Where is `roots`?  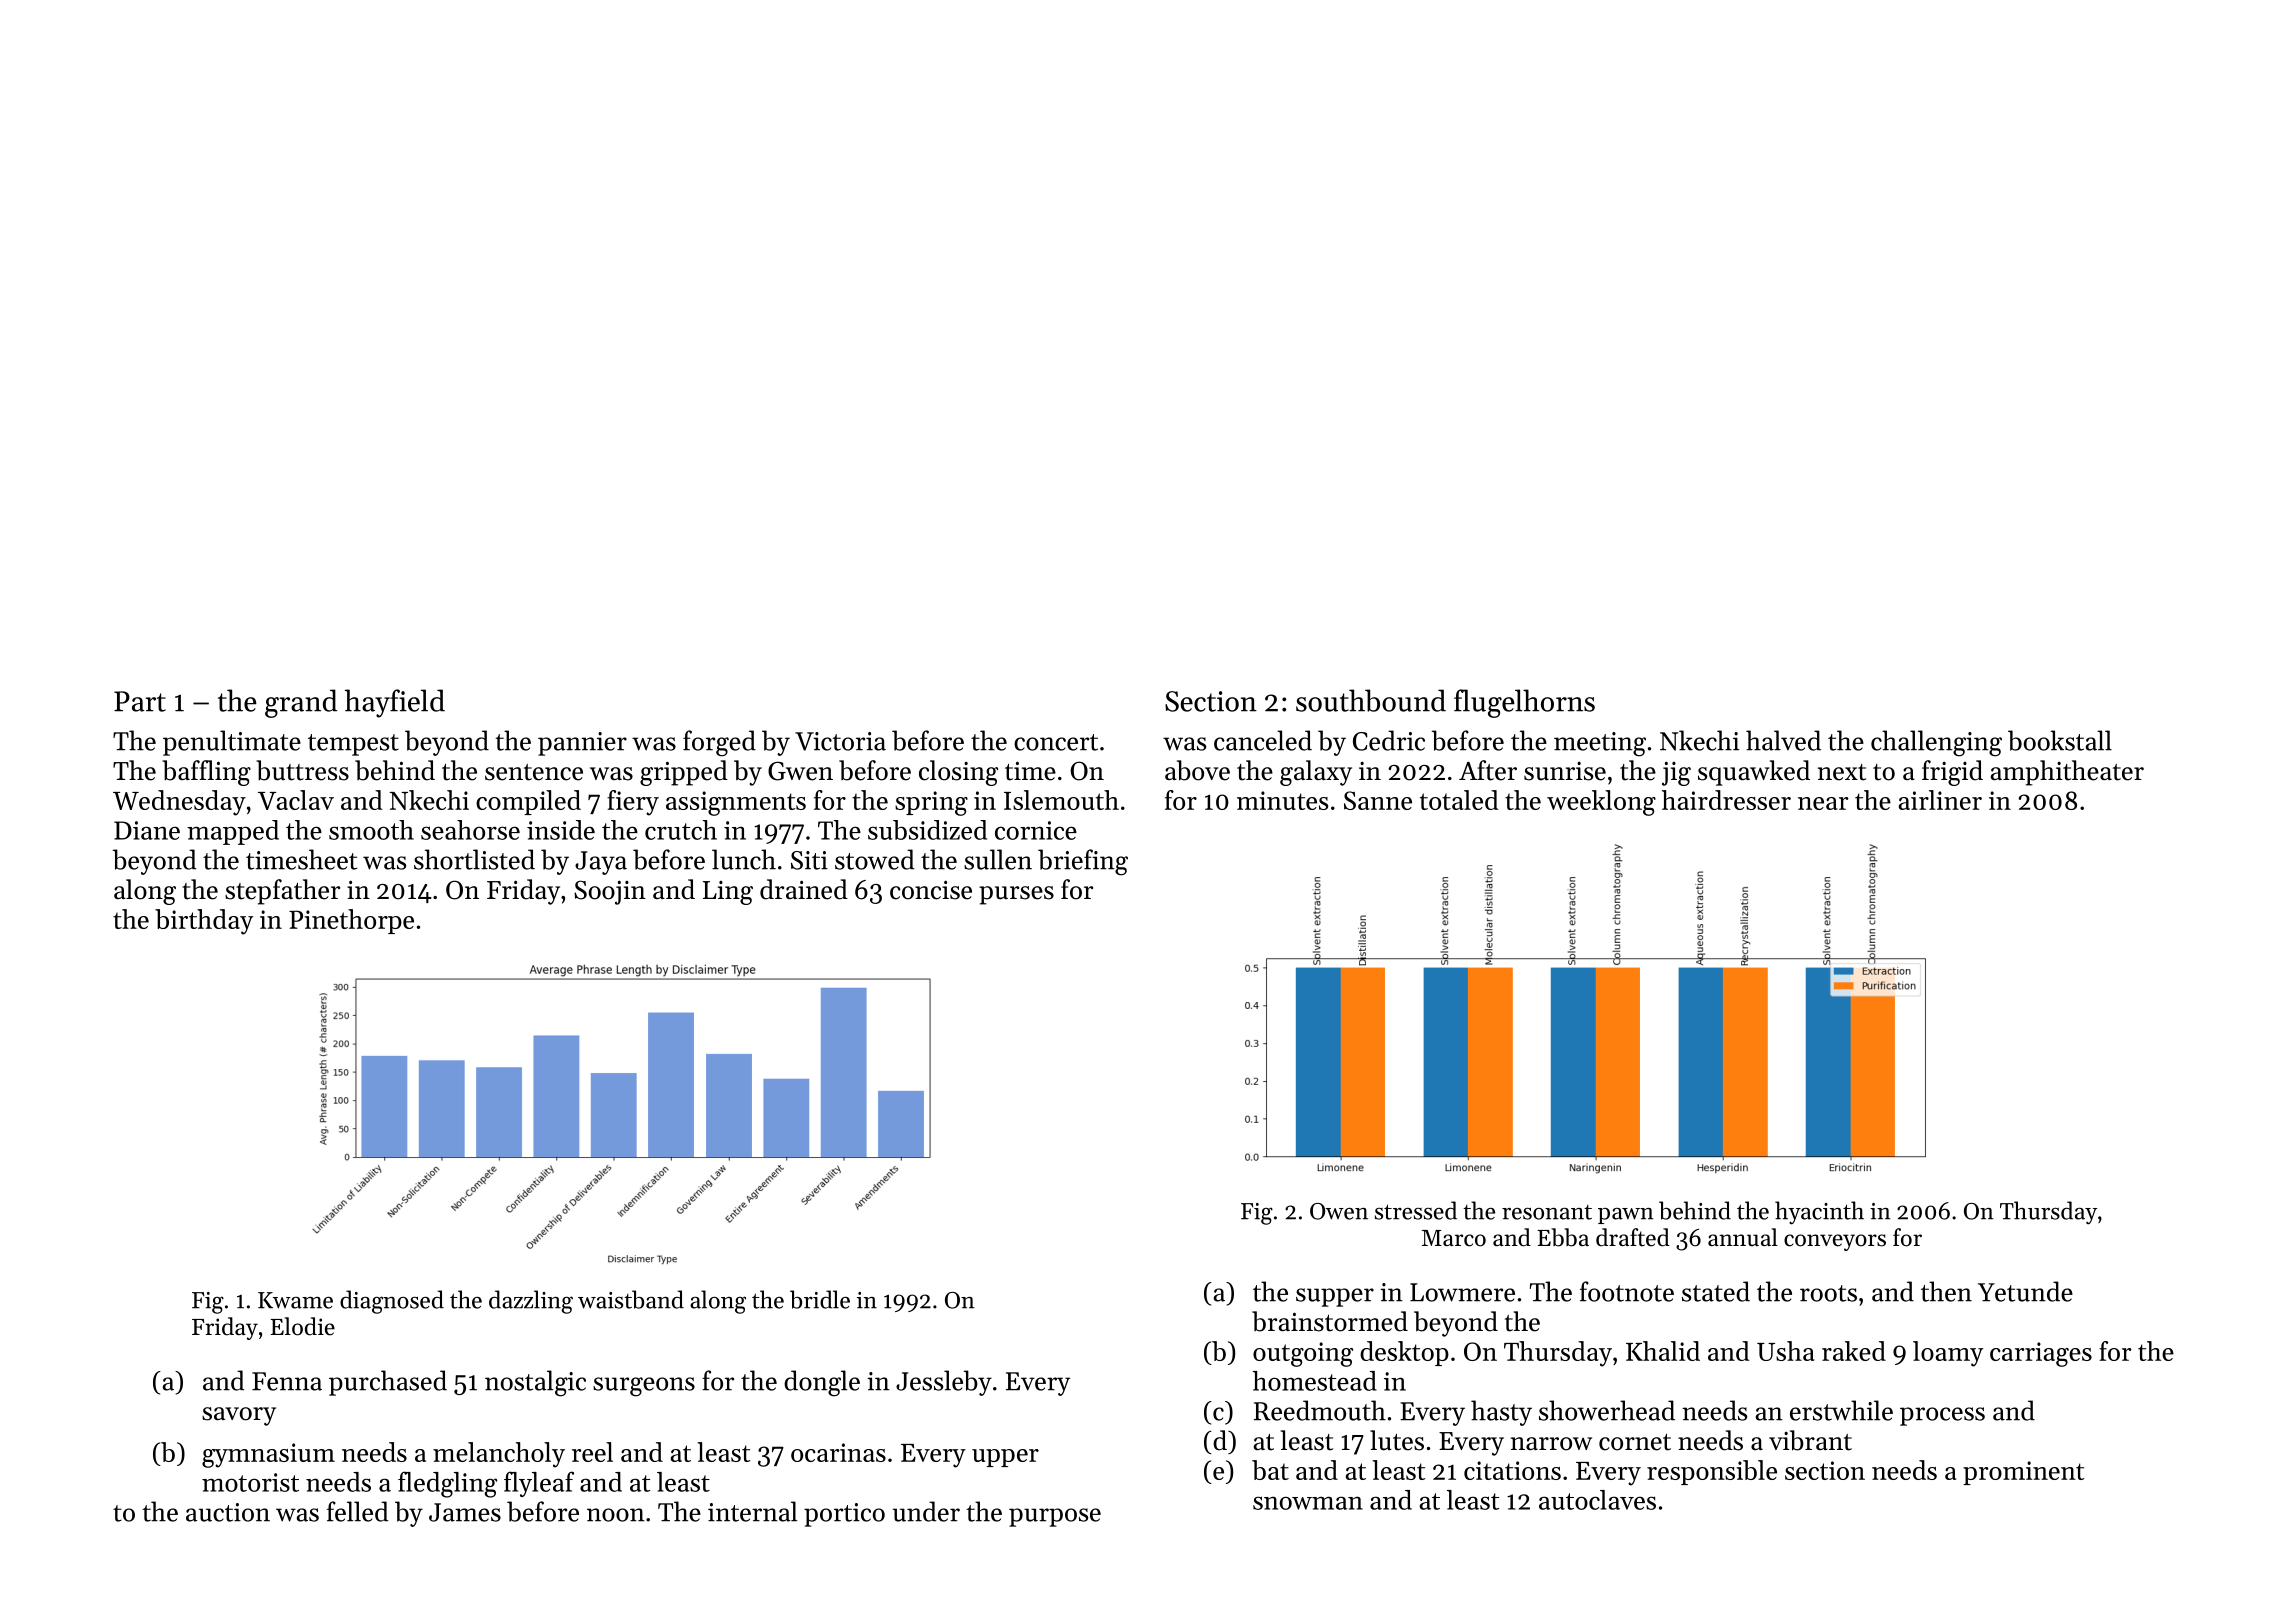 roots is located at coordinates (1828, 1293).
